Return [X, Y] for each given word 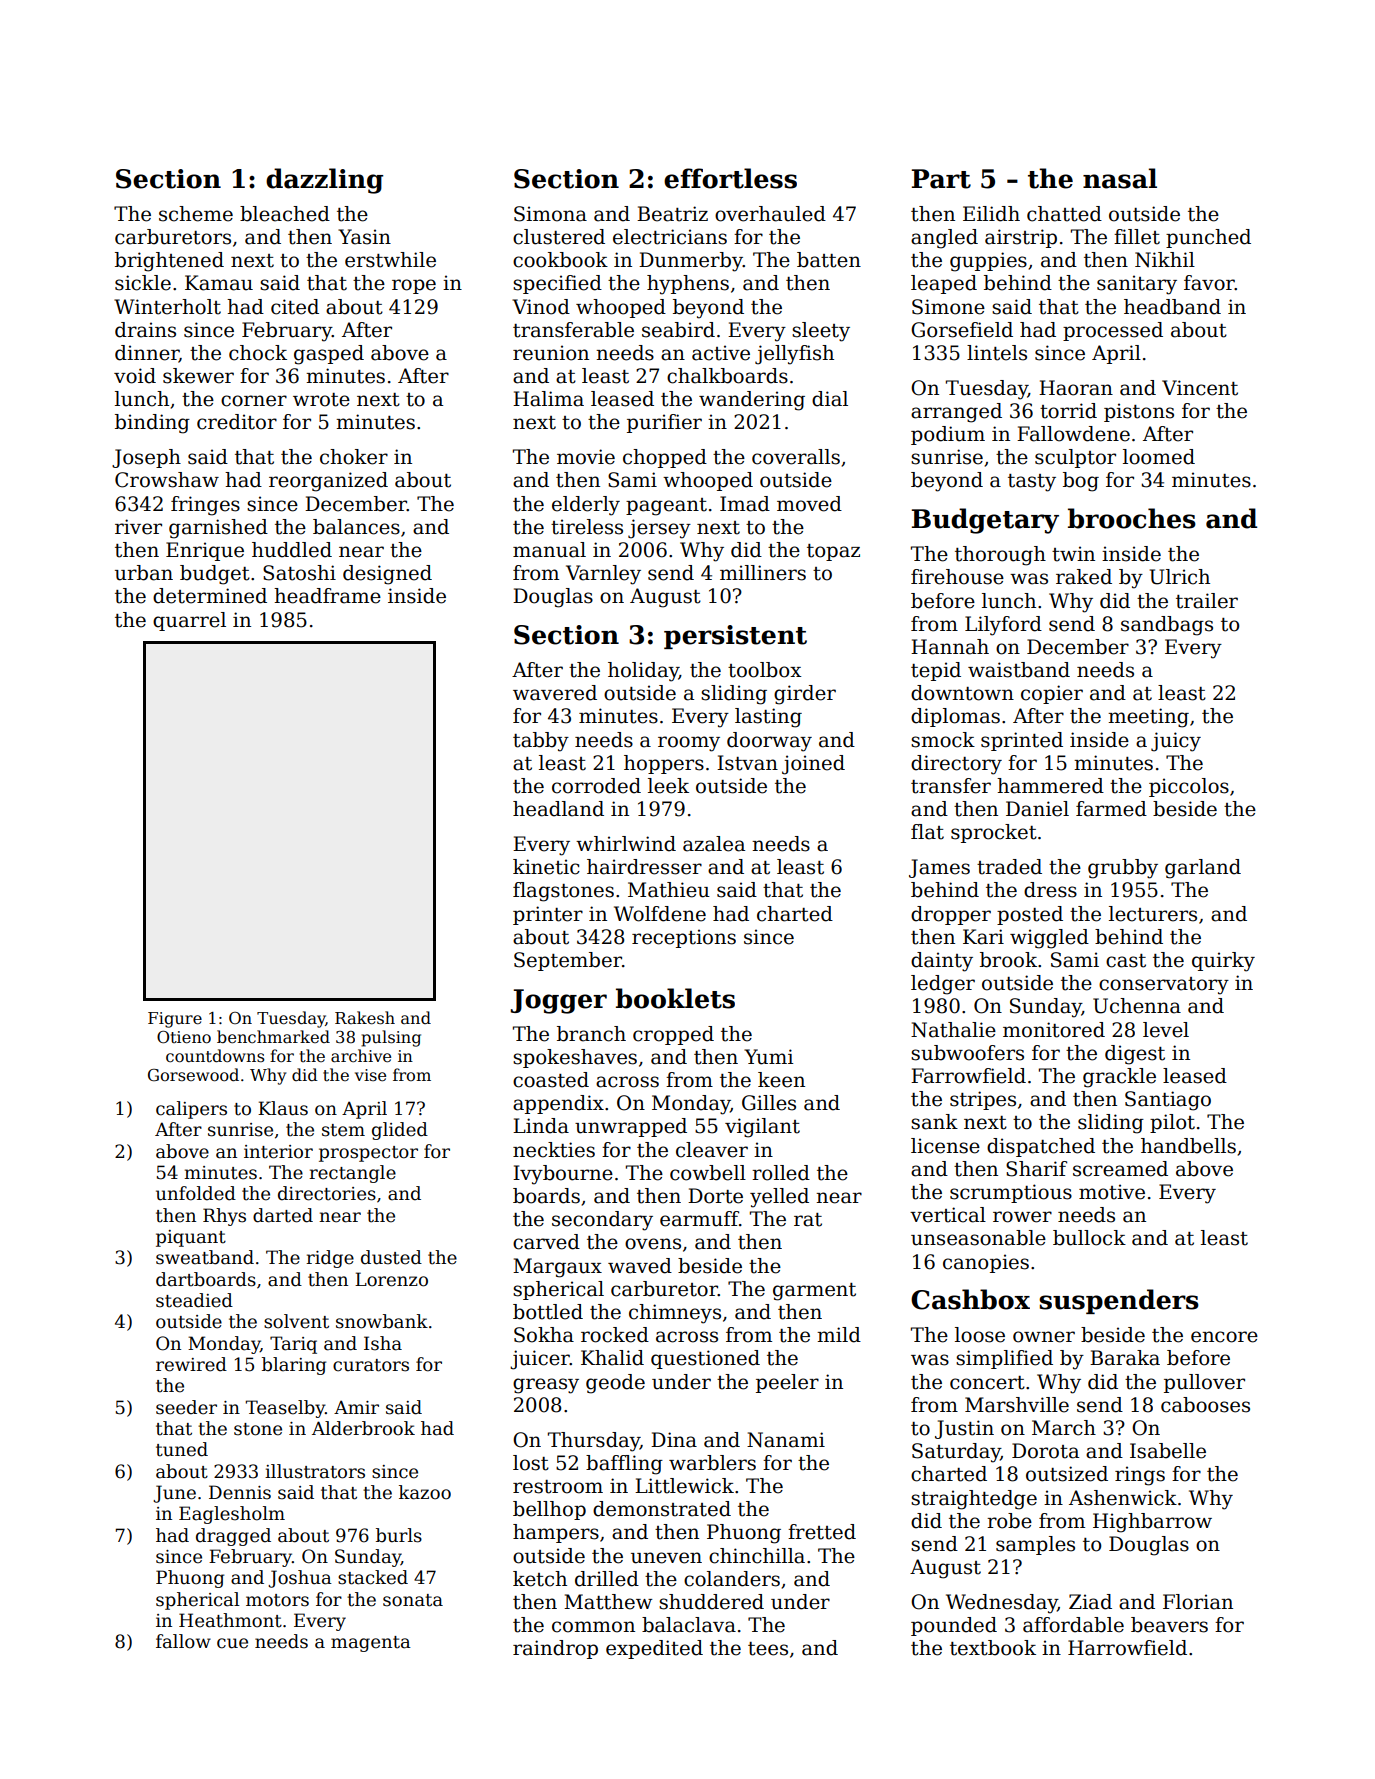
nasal [1120, 178]
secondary [602, 1221]
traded [1009, 867]
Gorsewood [193, 1075]
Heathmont [230, 1620]
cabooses [1205, 1405]
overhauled [770, 214]
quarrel [189, 621]
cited [295, 307]
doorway [769, 742]
